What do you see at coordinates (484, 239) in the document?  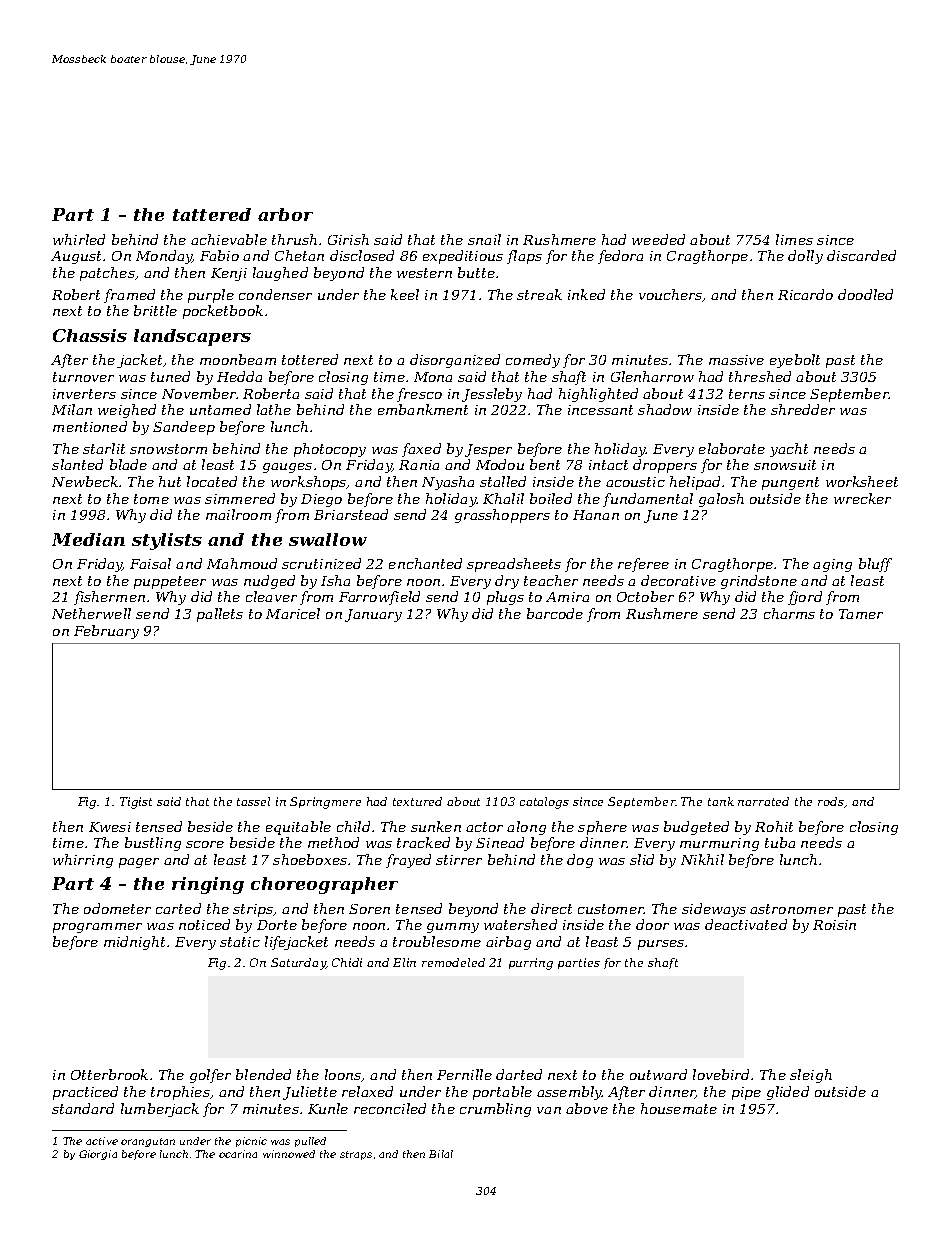 I see `snail` at bounding box center [484, 239].
